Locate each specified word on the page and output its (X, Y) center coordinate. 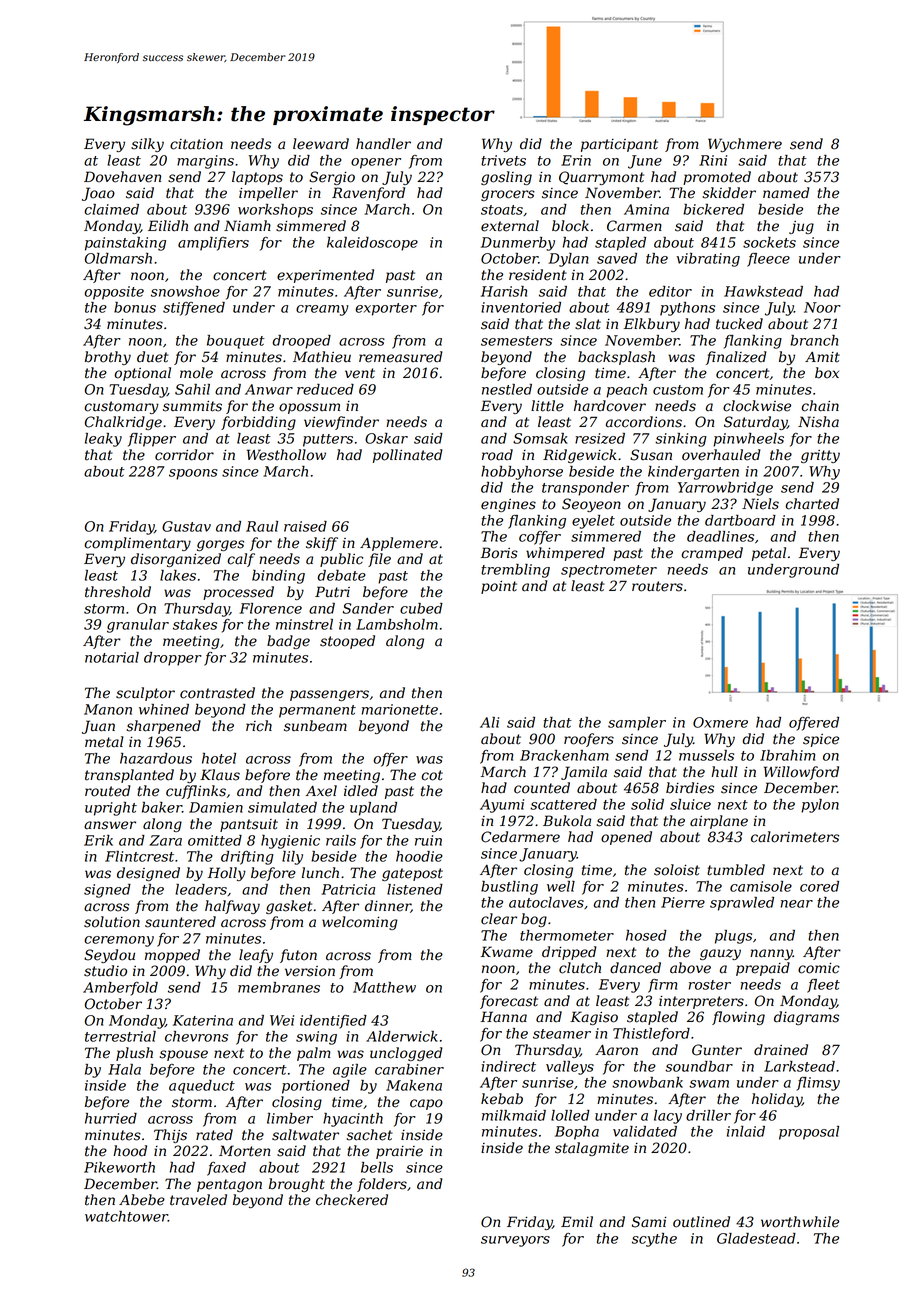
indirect (508, 1066)
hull (724, 771)
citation (196, 144)
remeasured (401, 357)
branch (814, 340)
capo (426, 1104)
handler (383, 144)
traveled (198, 1200)
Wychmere (745, 145)
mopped (172, 956)
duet (153, 357)
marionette (399, 709)
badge (288, 642)
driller (708, 1115)
